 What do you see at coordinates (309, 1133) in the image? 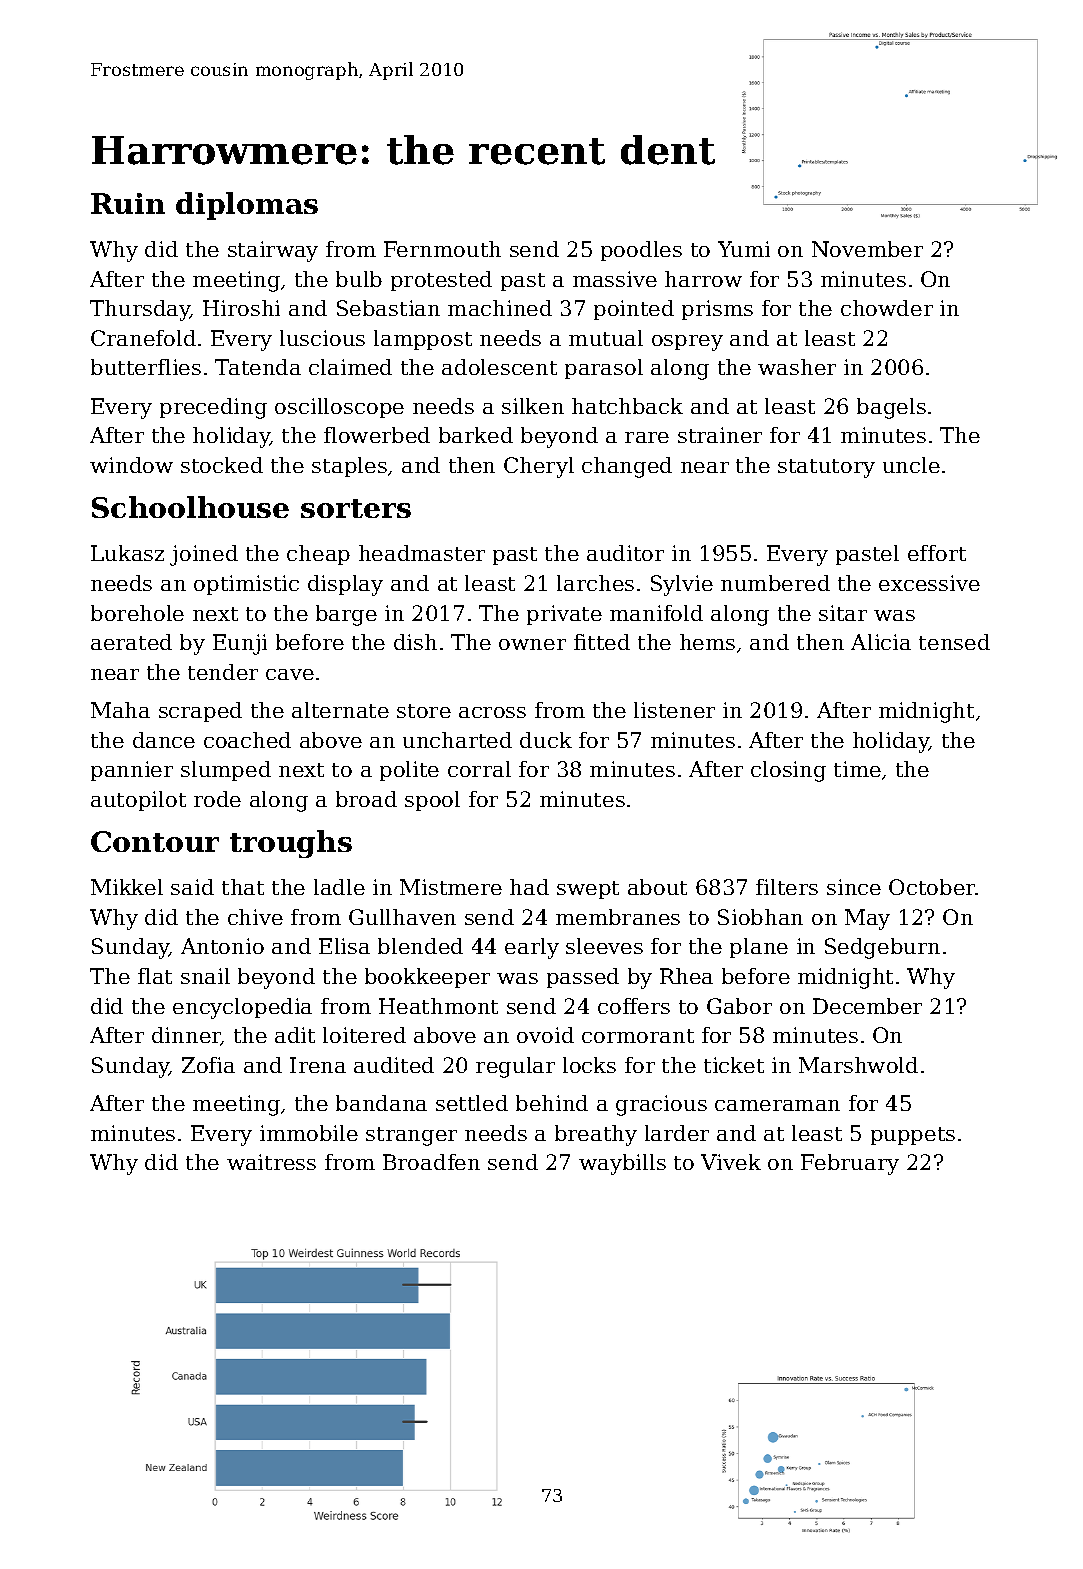
I see `immobile` at bounding box center [309, 1133].
